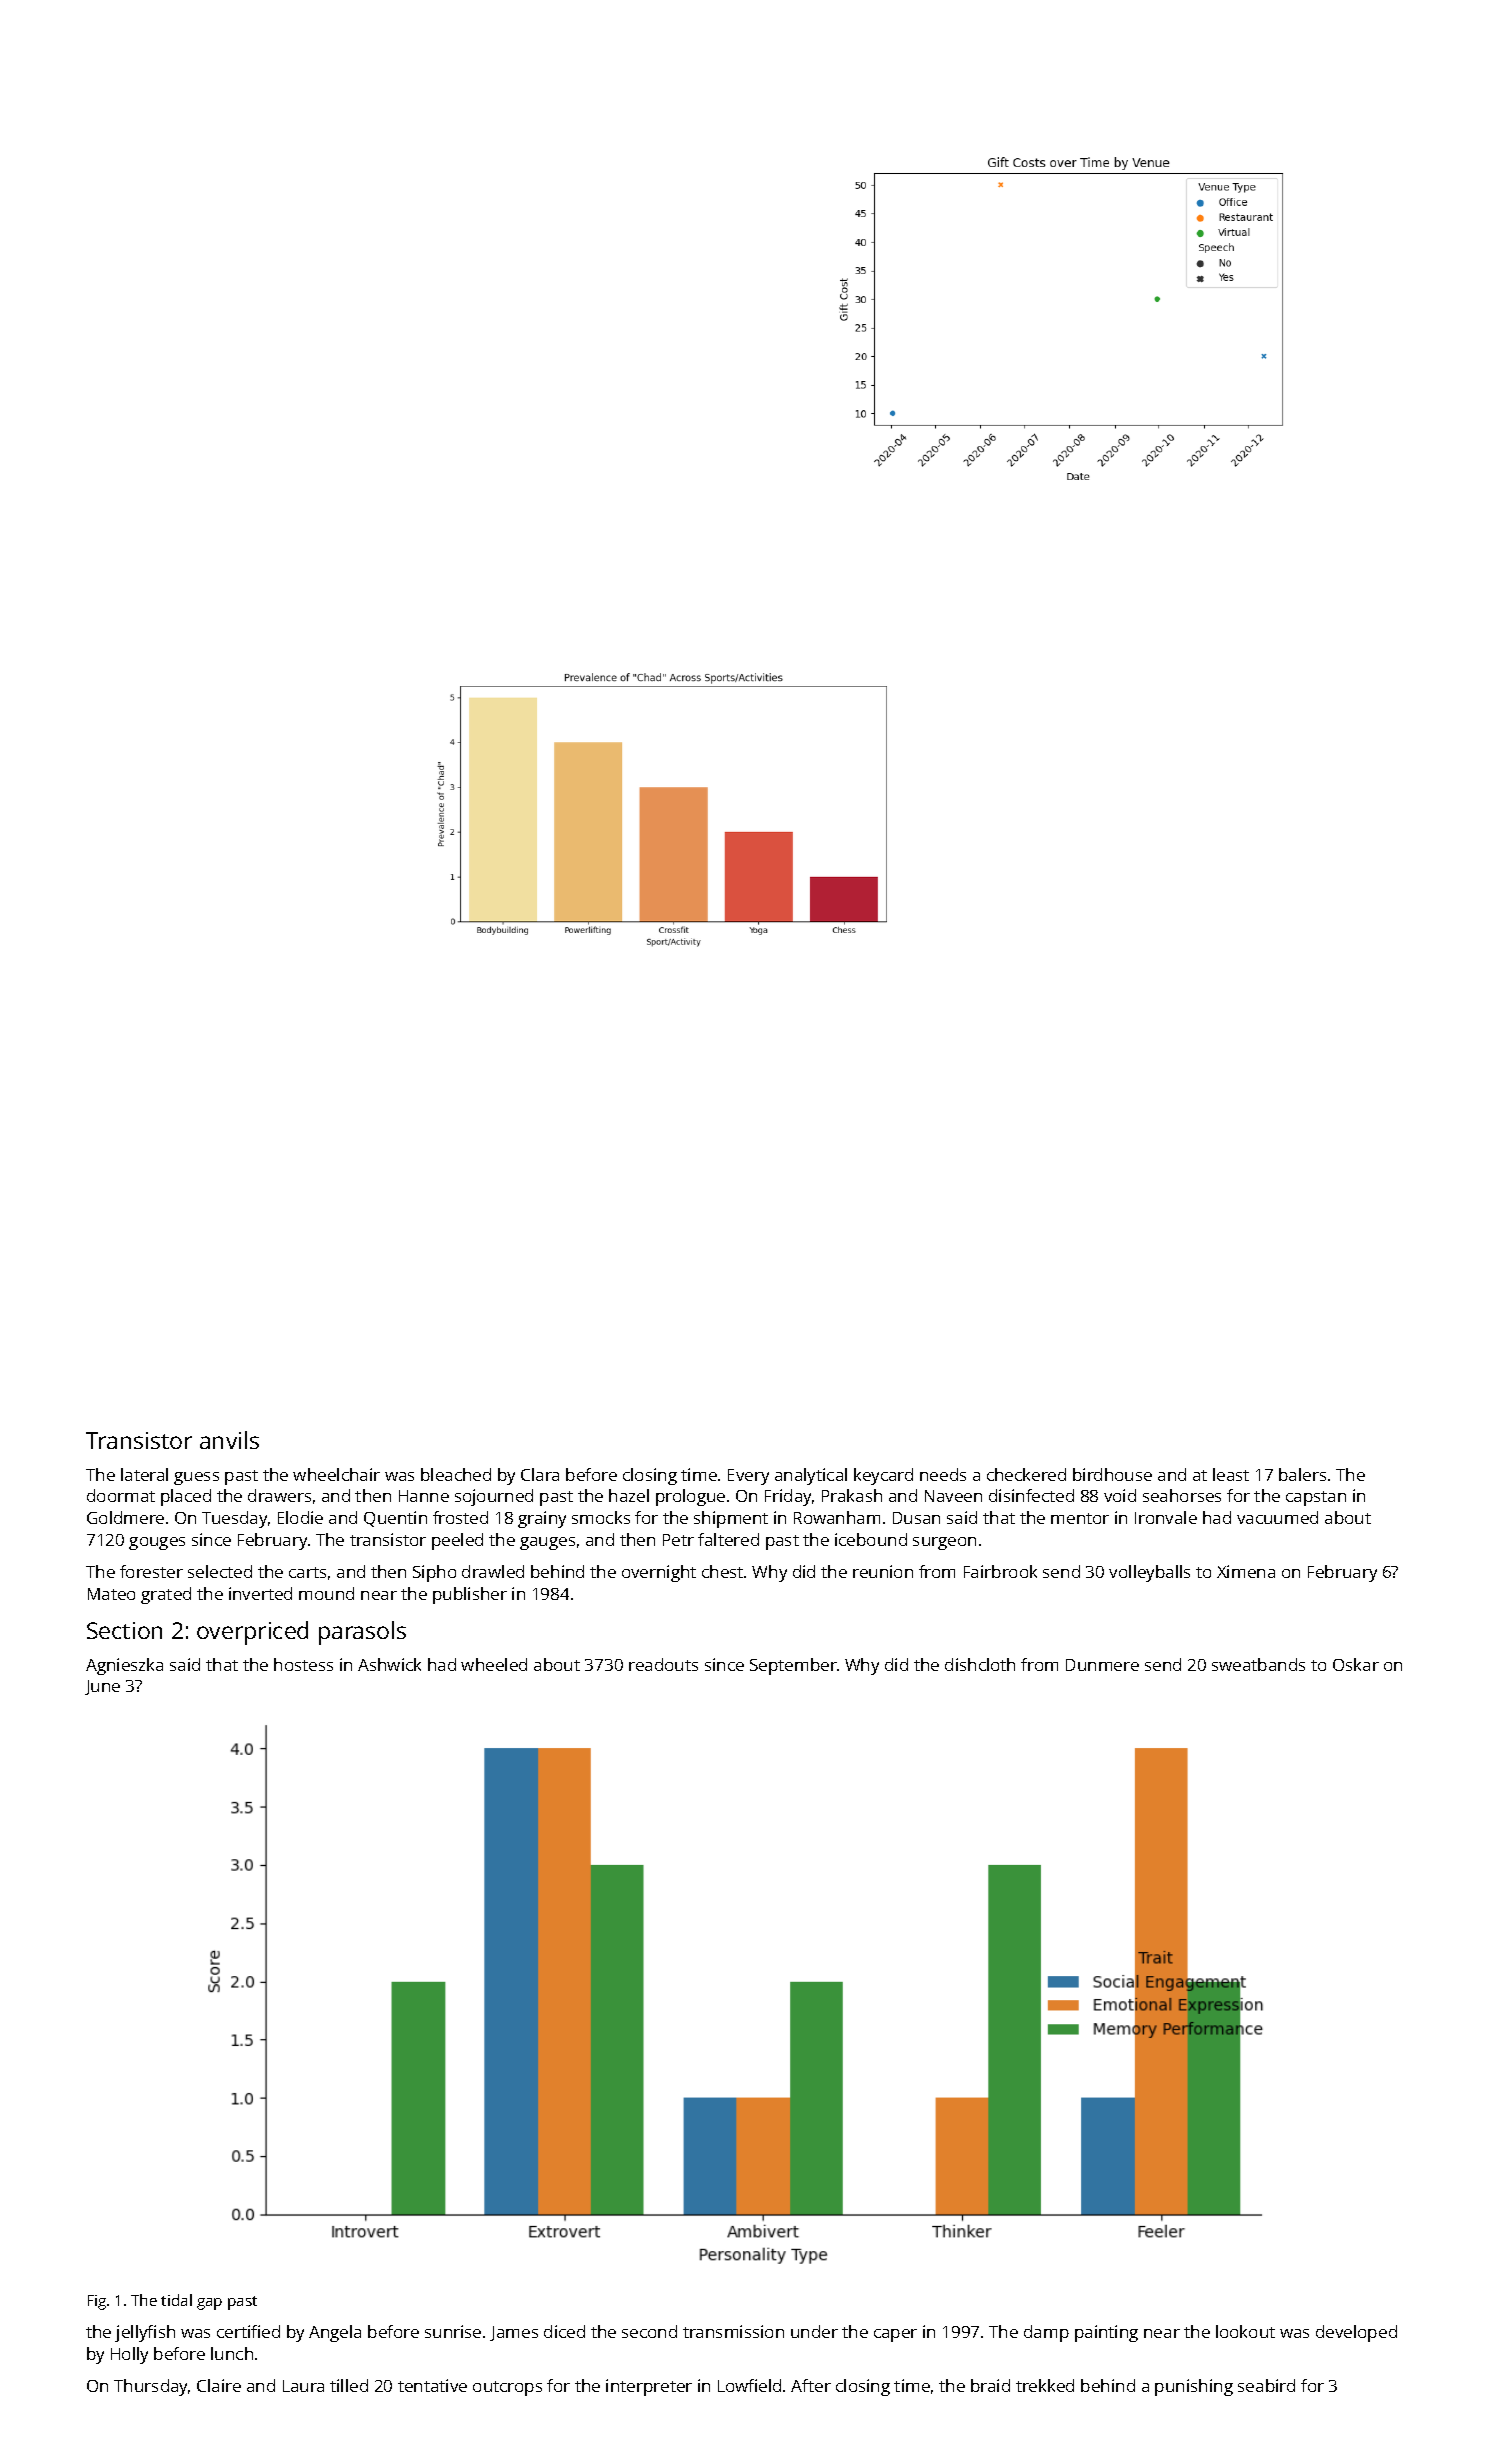 The image size is (1496, 2464). What do you see at coordinates (229, 1440) in the image?
I see `anvils` at bounding box center [229, 1440].
